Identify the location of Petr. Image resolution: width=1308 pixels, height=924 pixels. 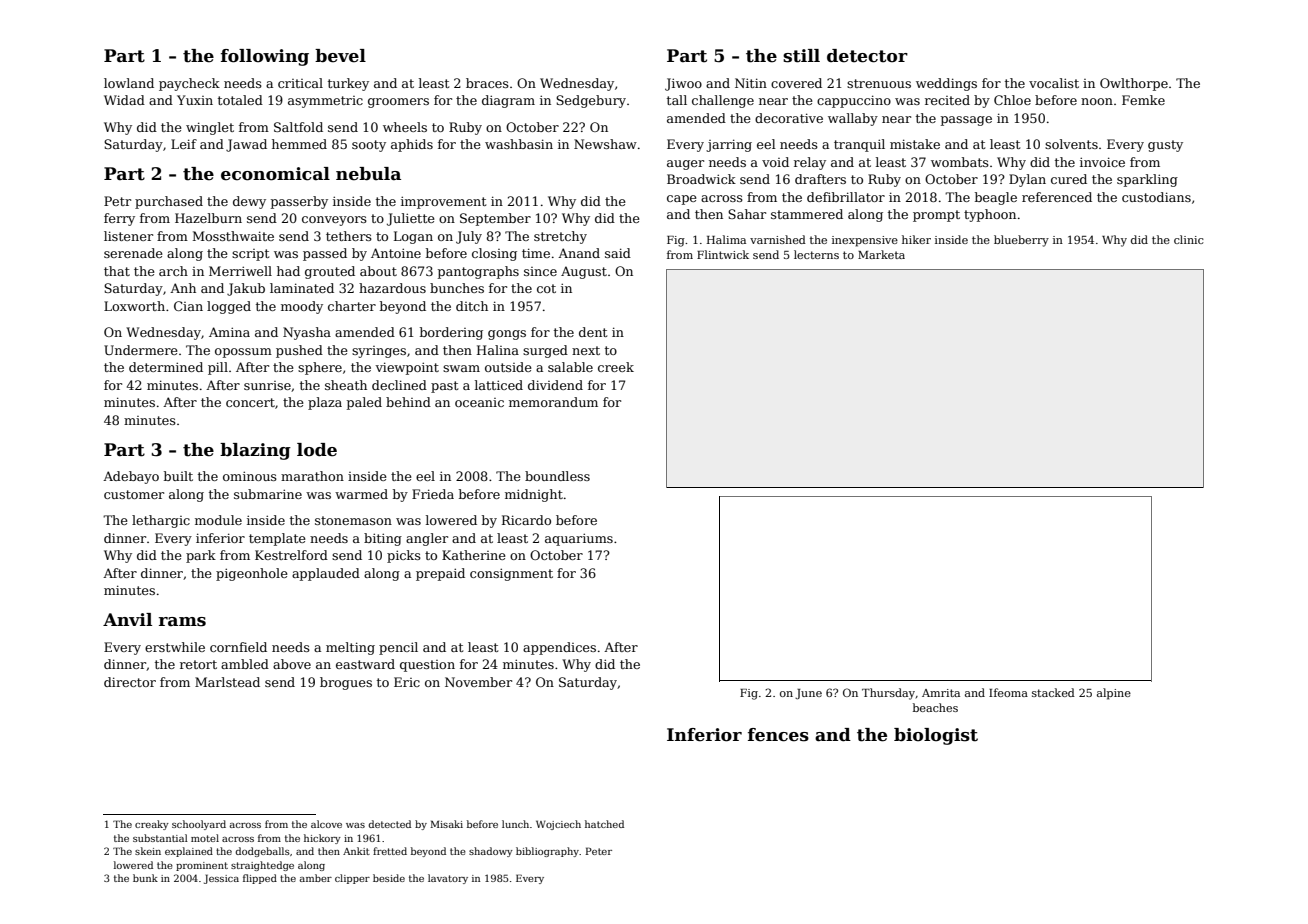
(117, 201).
